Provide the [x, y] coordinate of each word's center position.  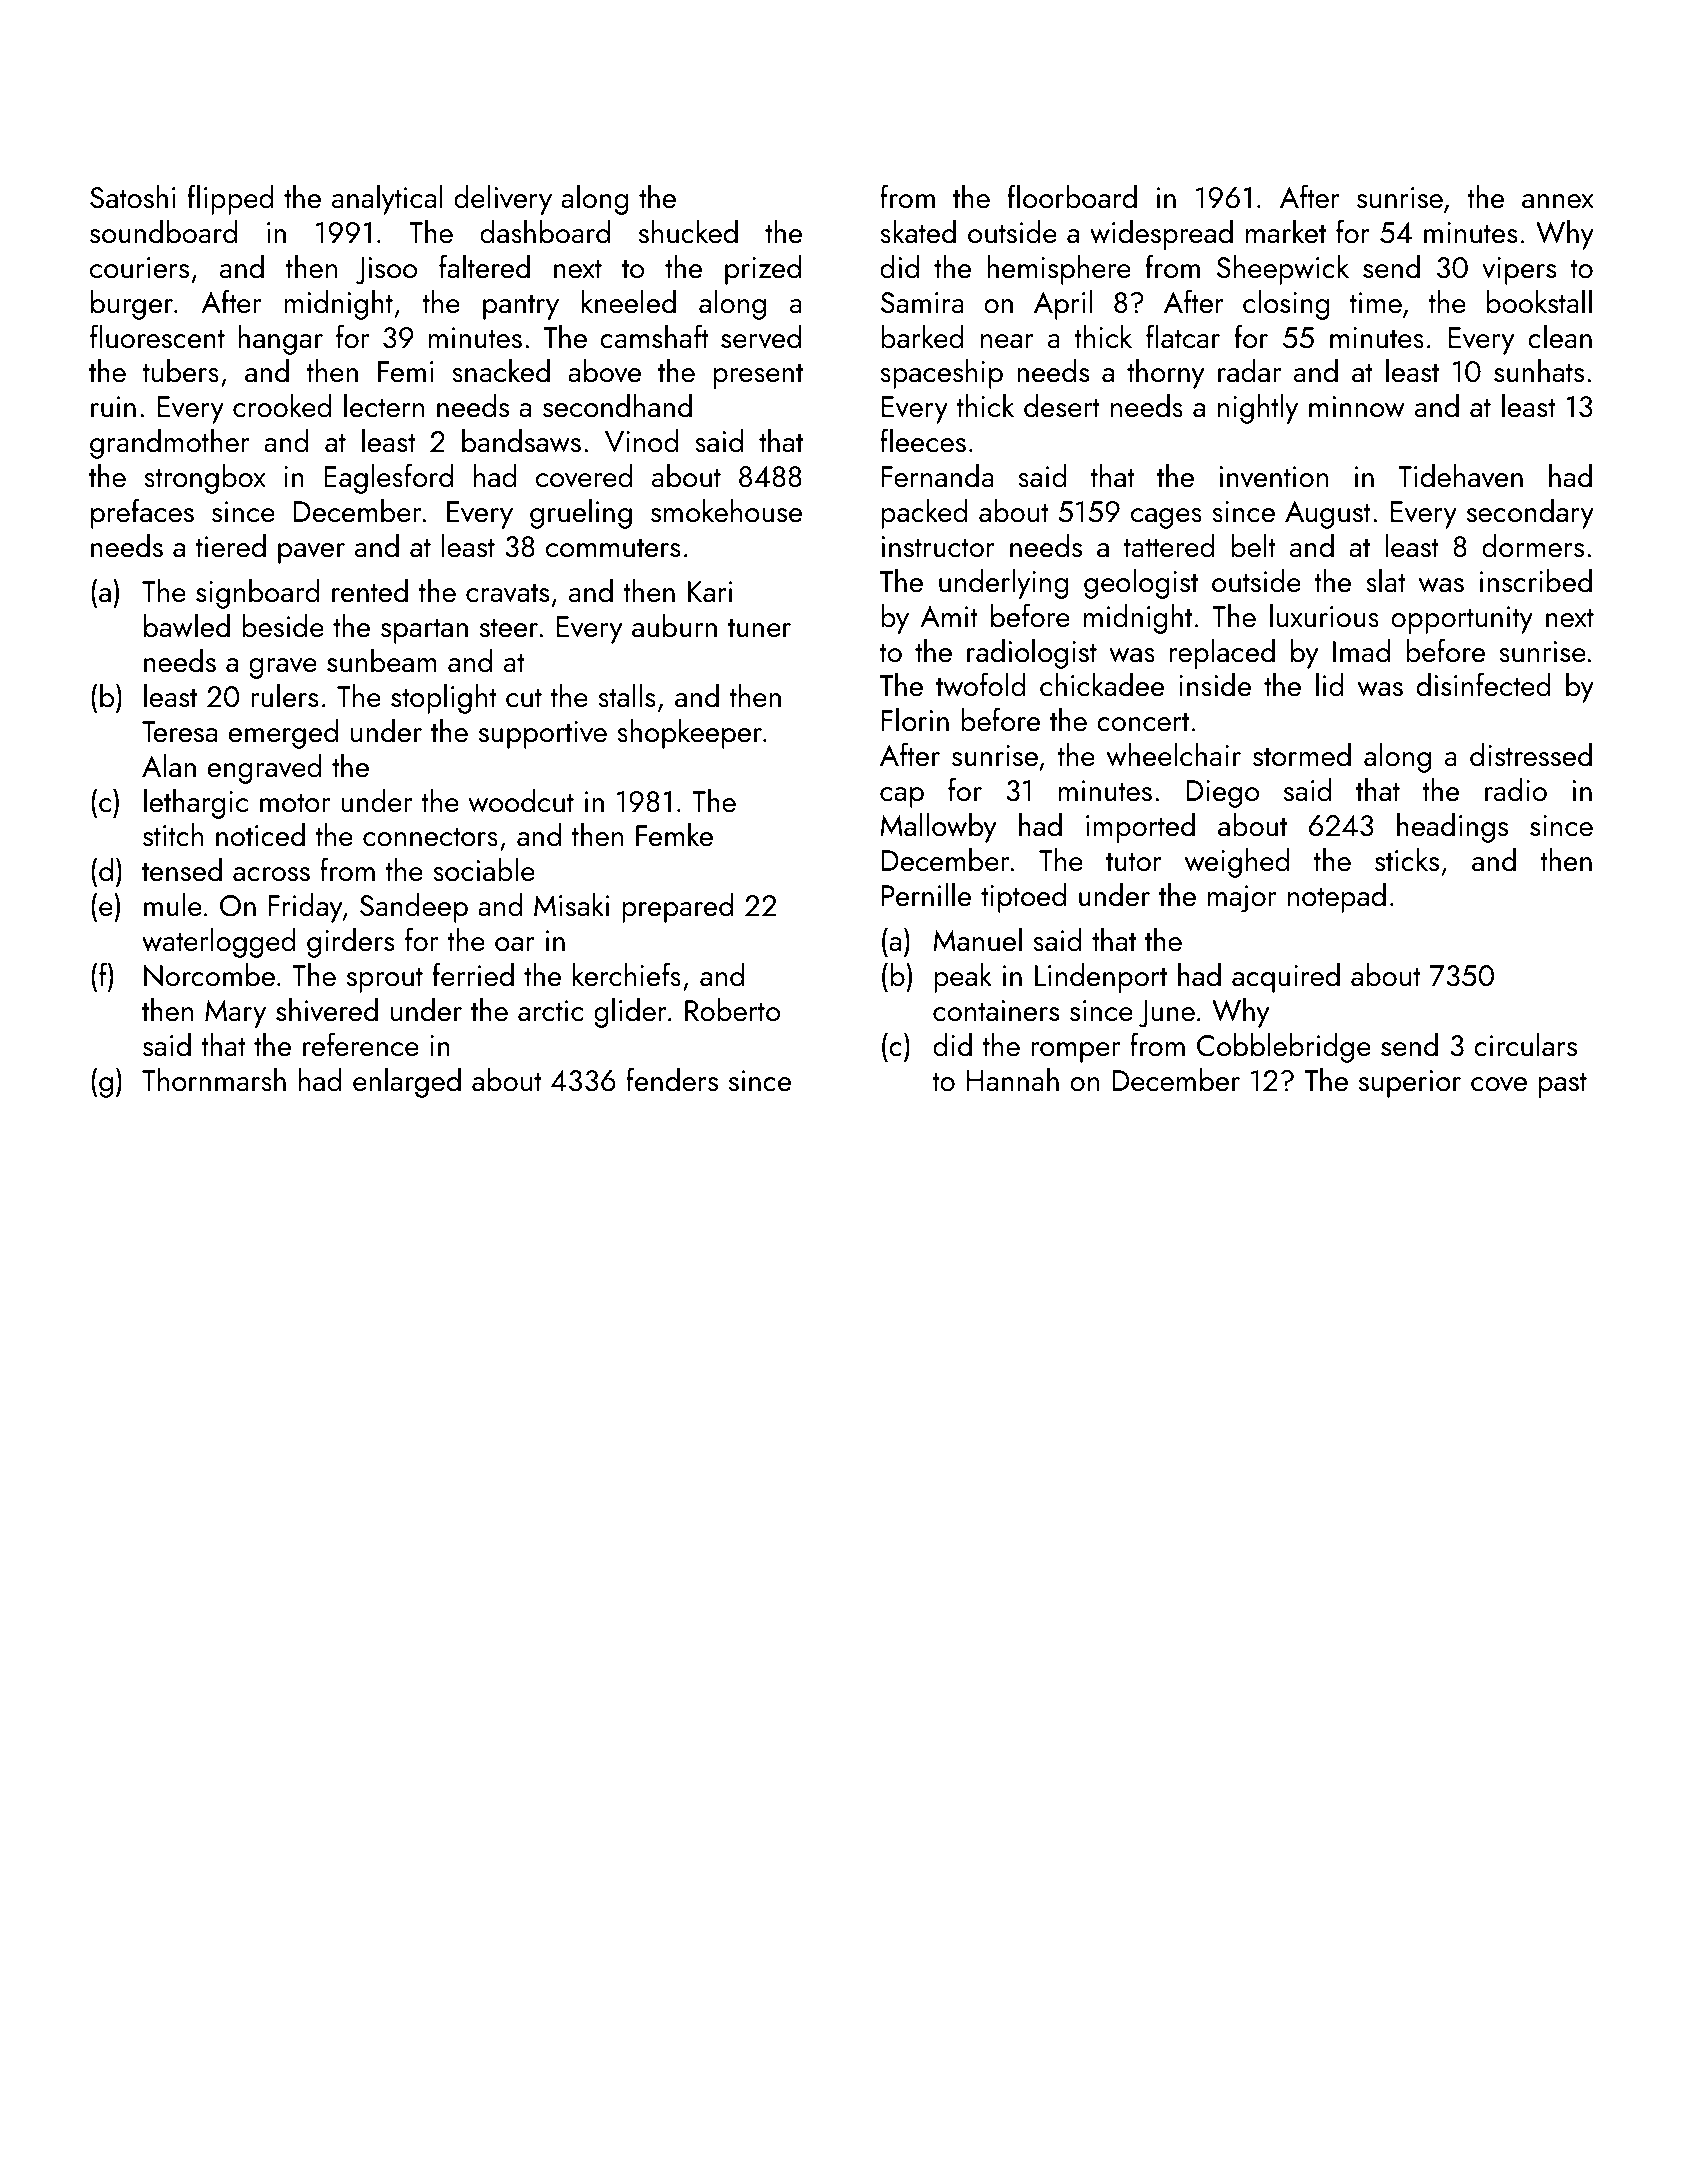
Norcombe [209, 975]
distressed [1531, 755]
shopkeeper [689, 734]
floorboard [1072, 196]
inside [1215, 685]
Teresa [179, 732]
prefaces [142, 513]
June [1167, 1014]
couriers [139, 268]
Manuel [977, 940]
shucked [688, 232]
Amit [949, 616]
